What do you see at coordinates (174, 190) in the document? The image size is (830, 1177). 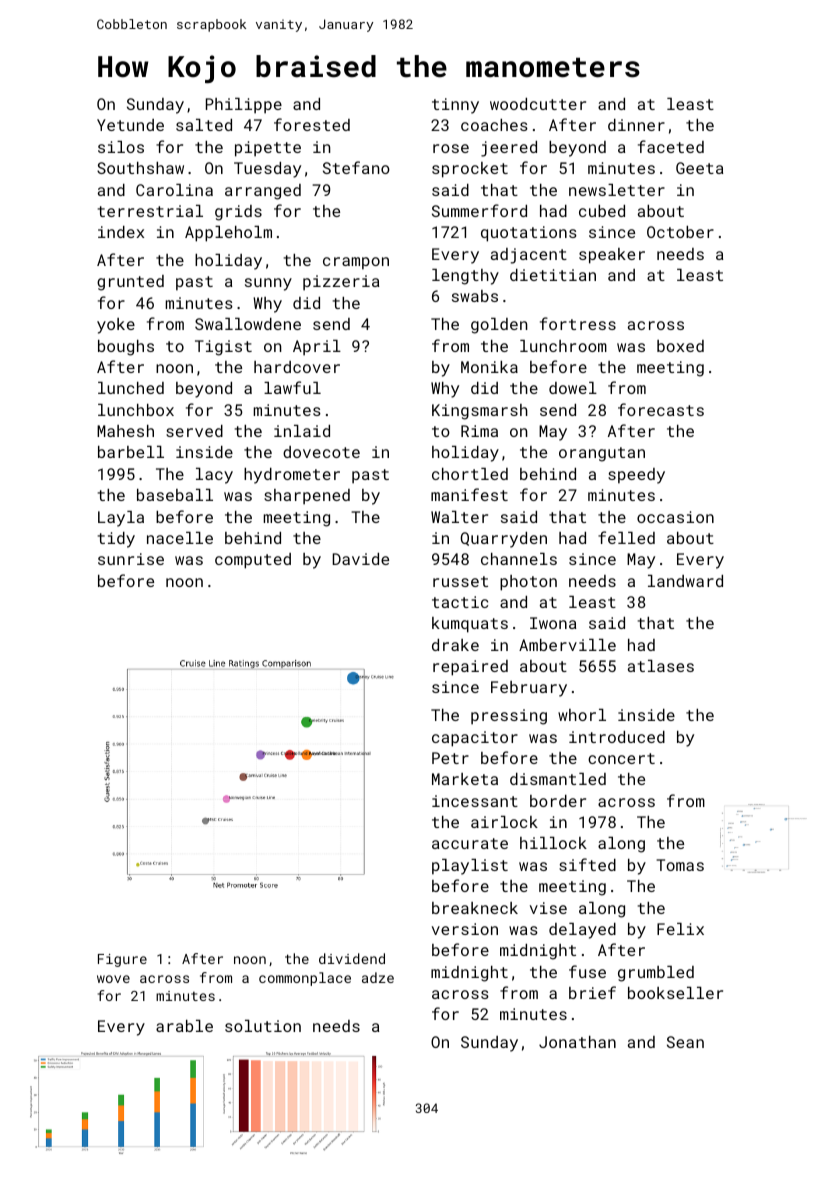 I see `Carolina` at bounding box center [174, 190].
